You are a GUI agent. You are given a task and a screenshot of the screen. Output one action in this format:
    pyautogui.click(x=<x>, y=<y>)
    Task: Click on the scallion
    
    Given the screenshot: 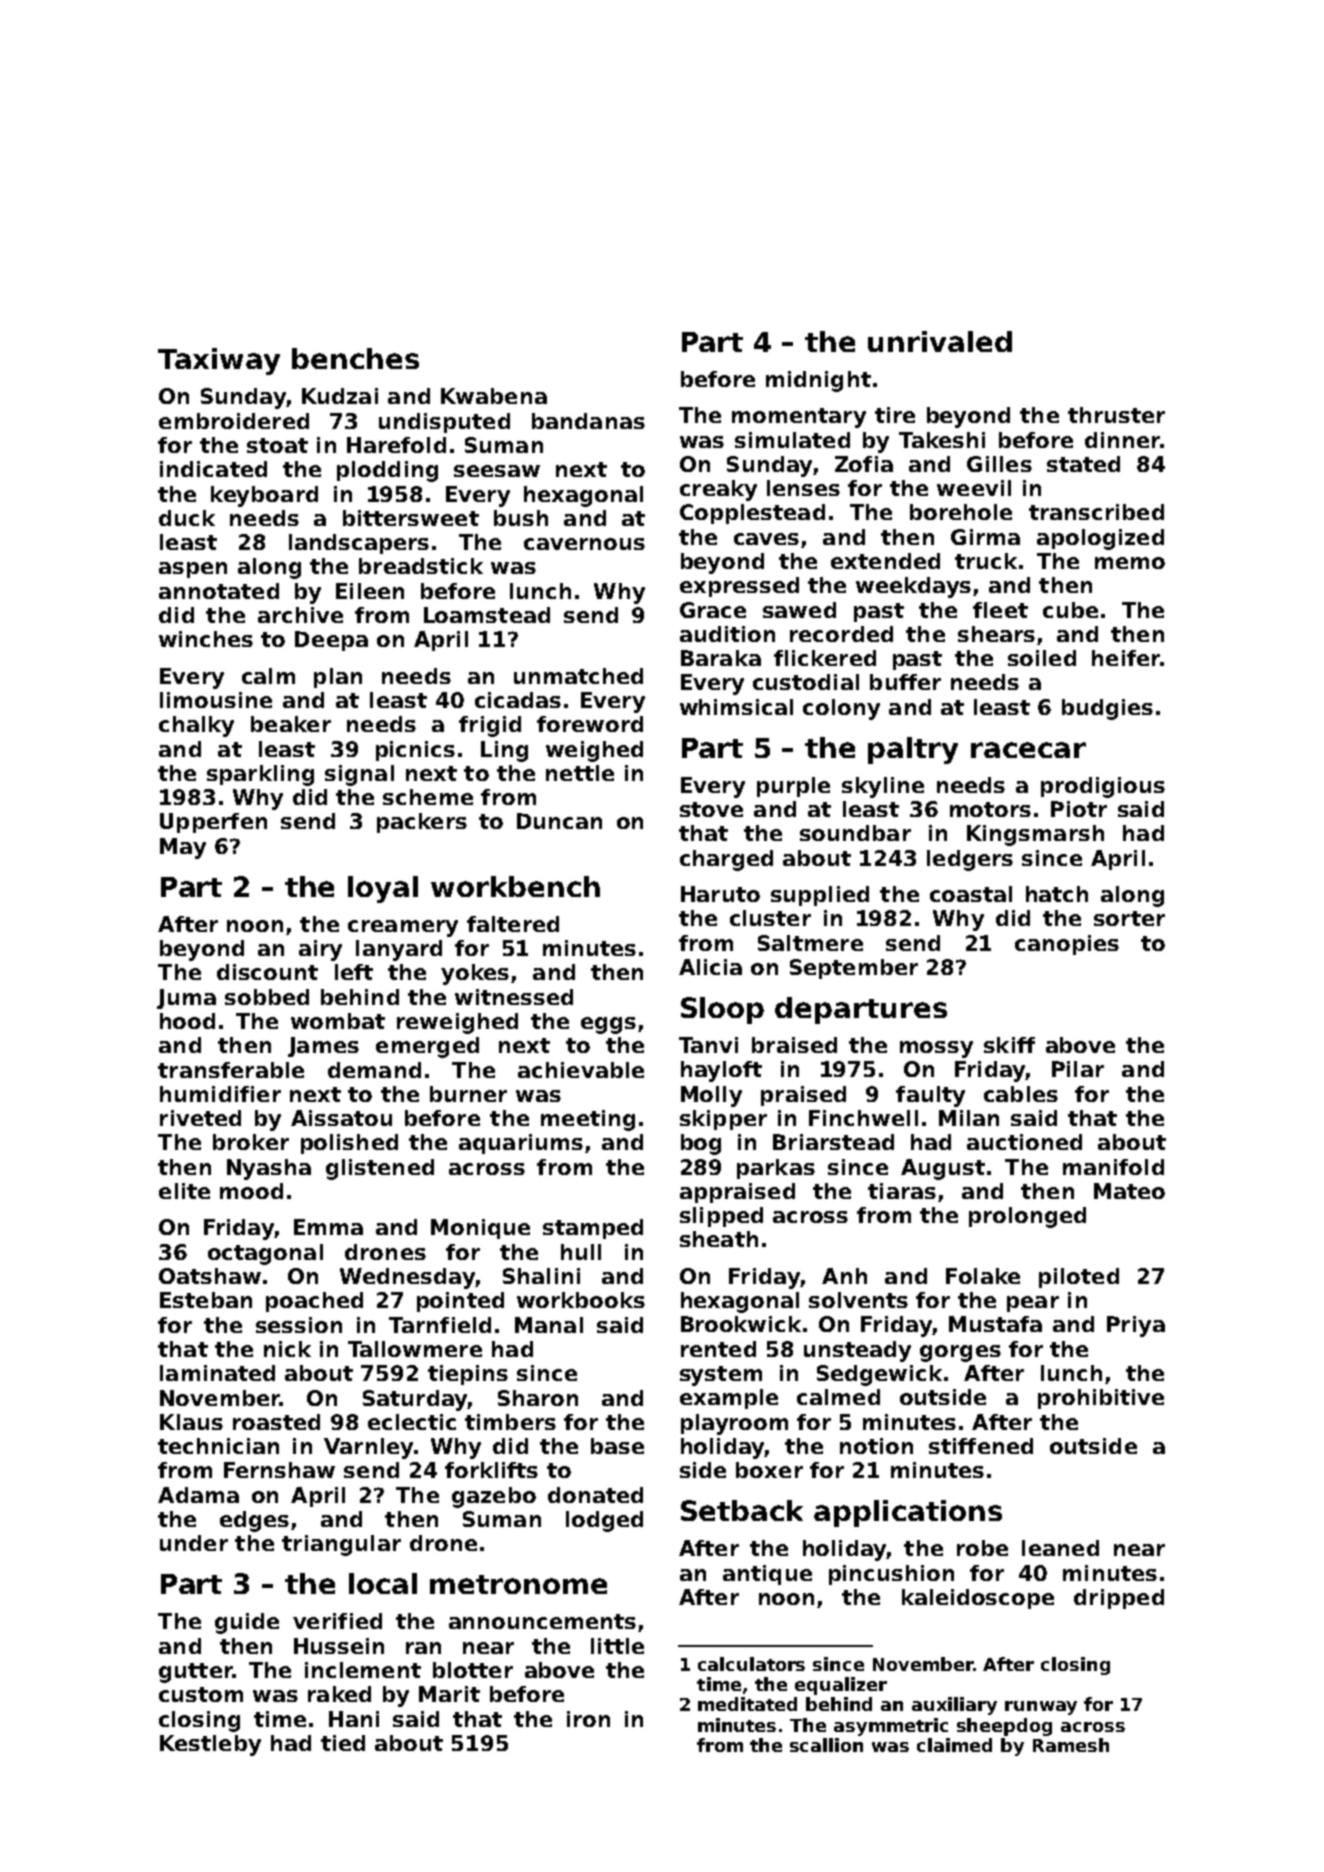 What is the action you would take?
    pyautogui.click(x=826, y=1745)
